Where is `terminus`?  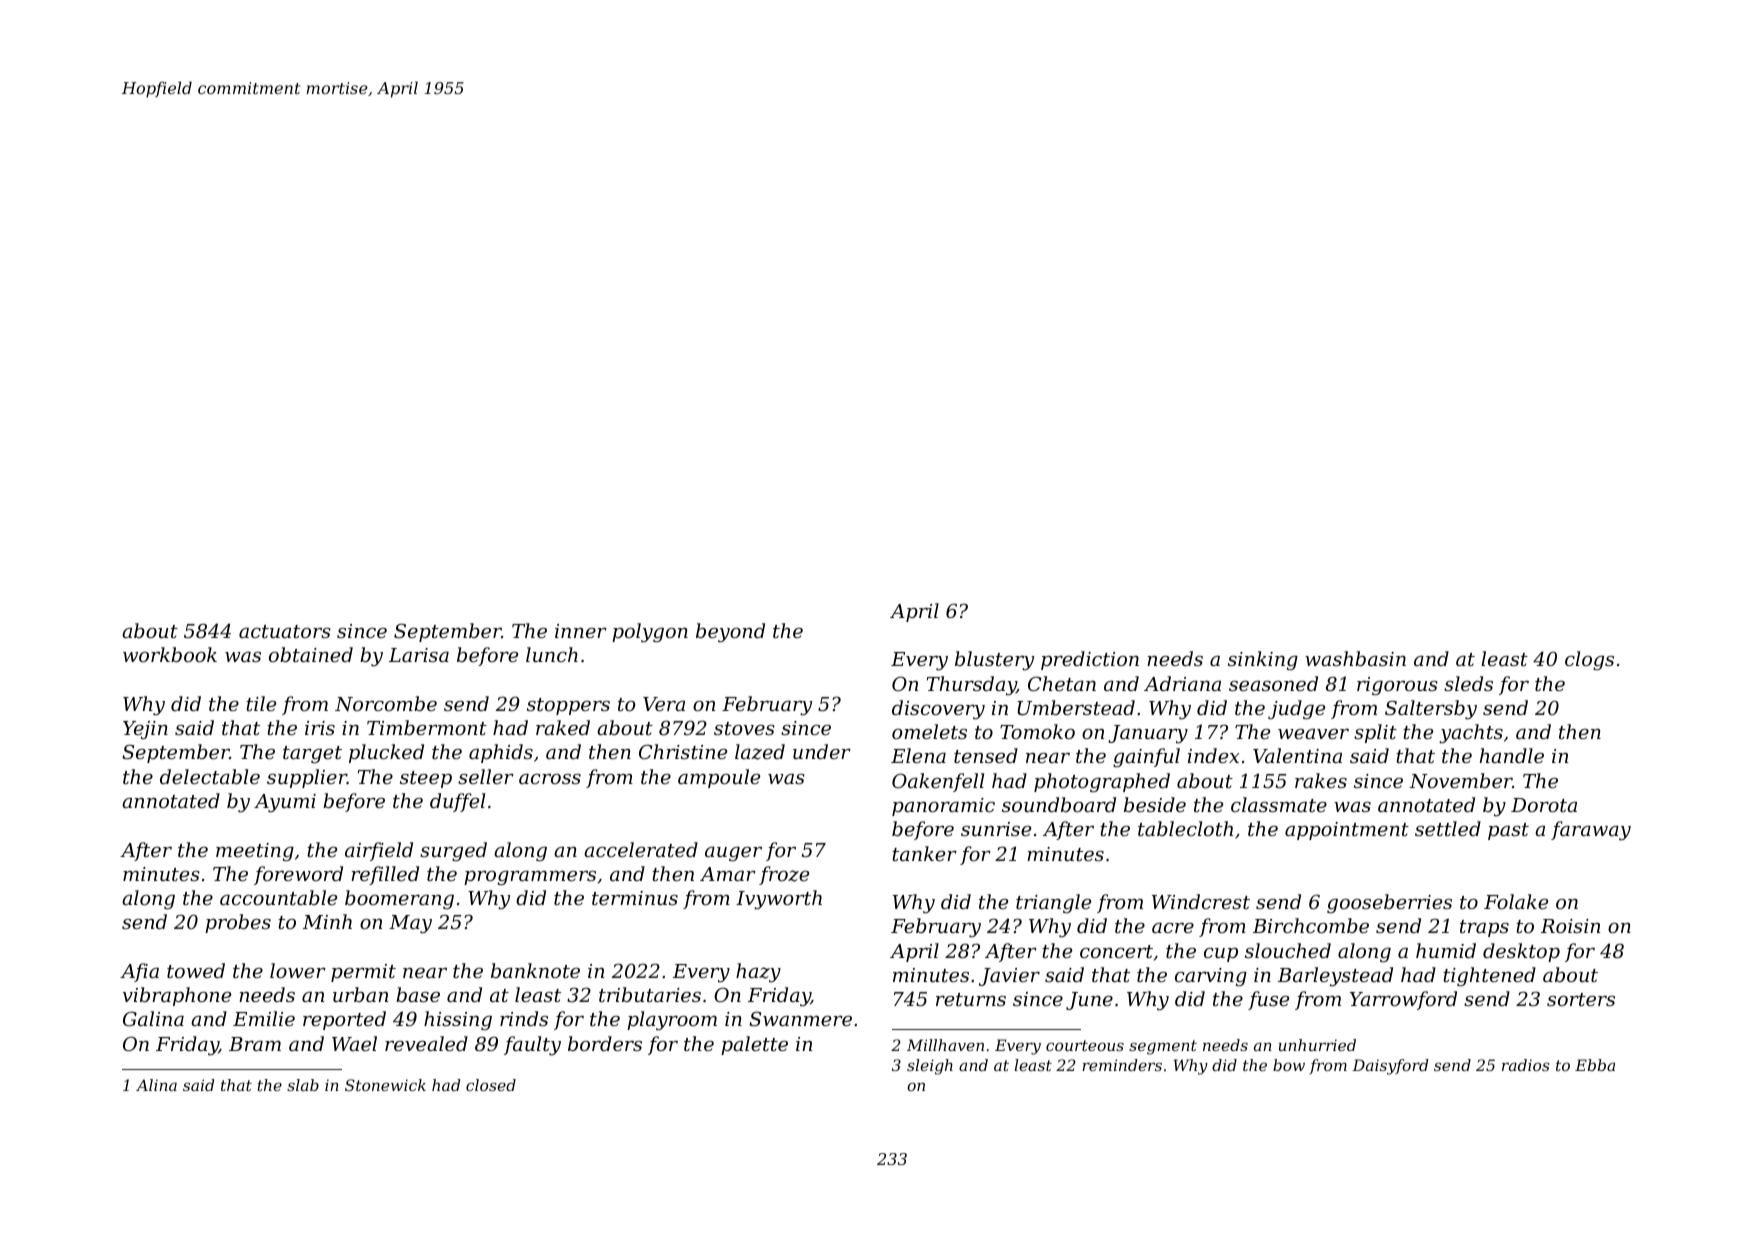
terminus is located at coordinates (635, 898).
